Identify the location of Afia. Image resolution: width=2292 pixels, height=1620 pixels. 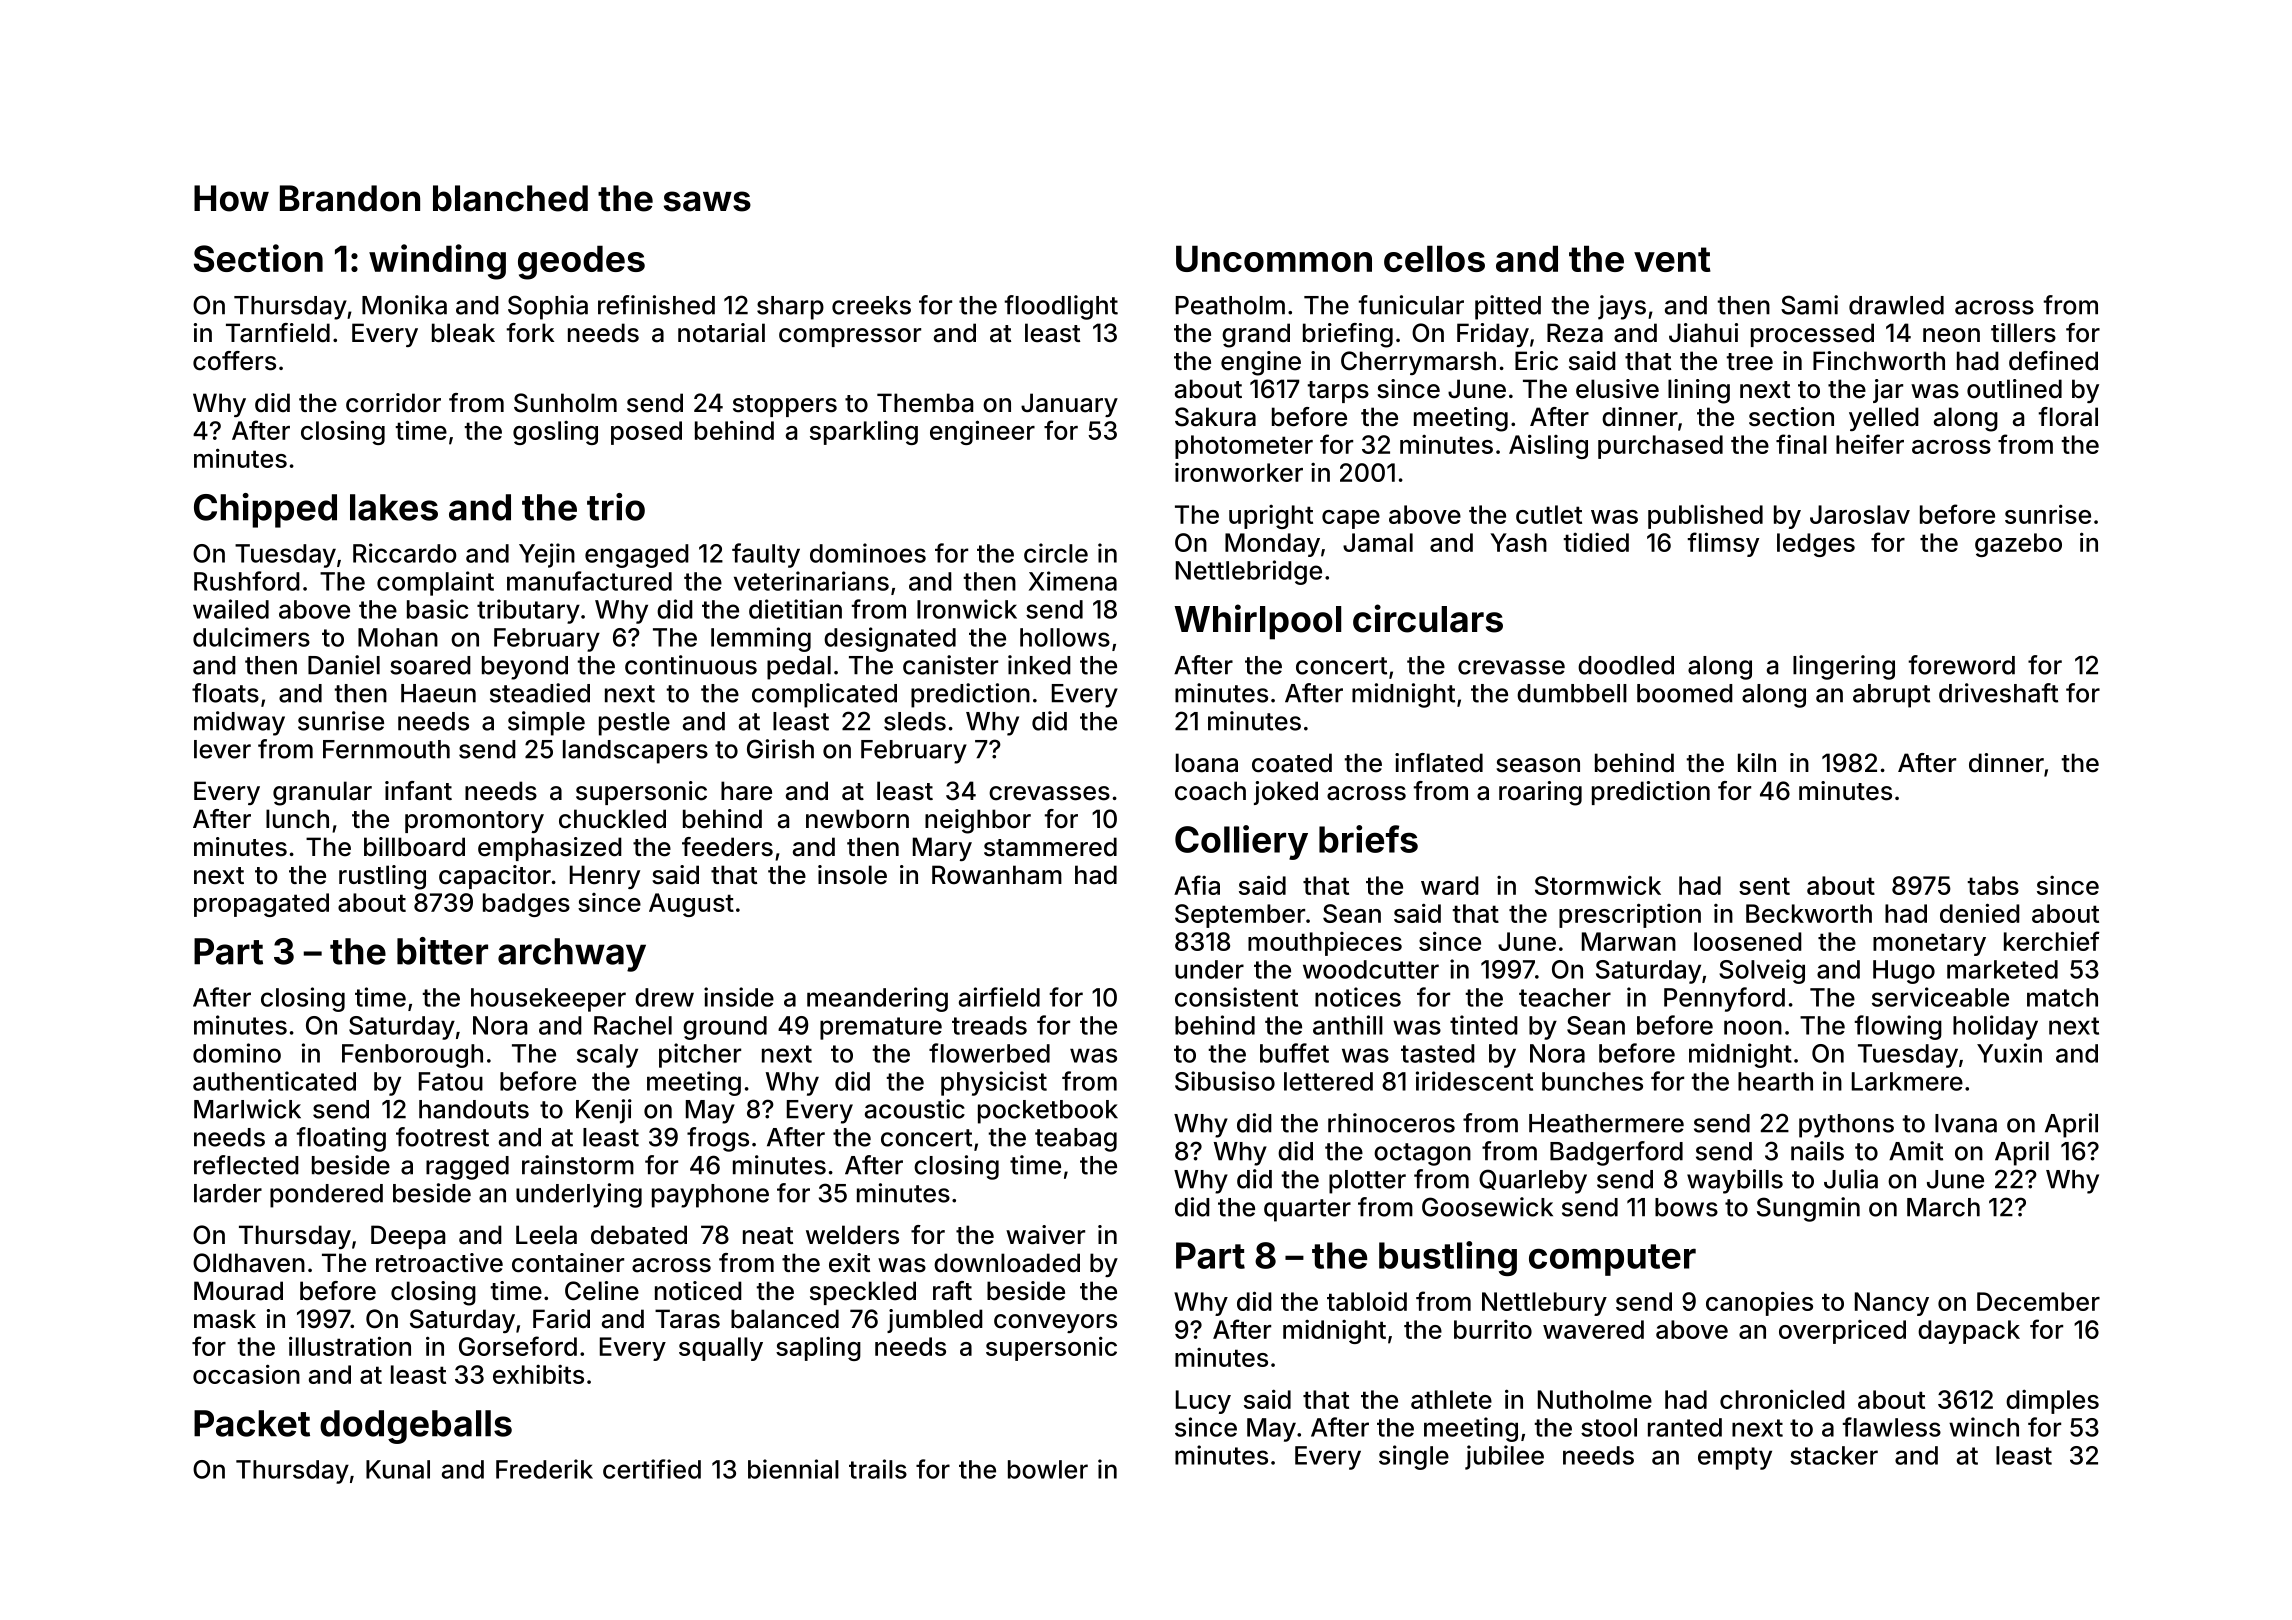
(1197, 885).
